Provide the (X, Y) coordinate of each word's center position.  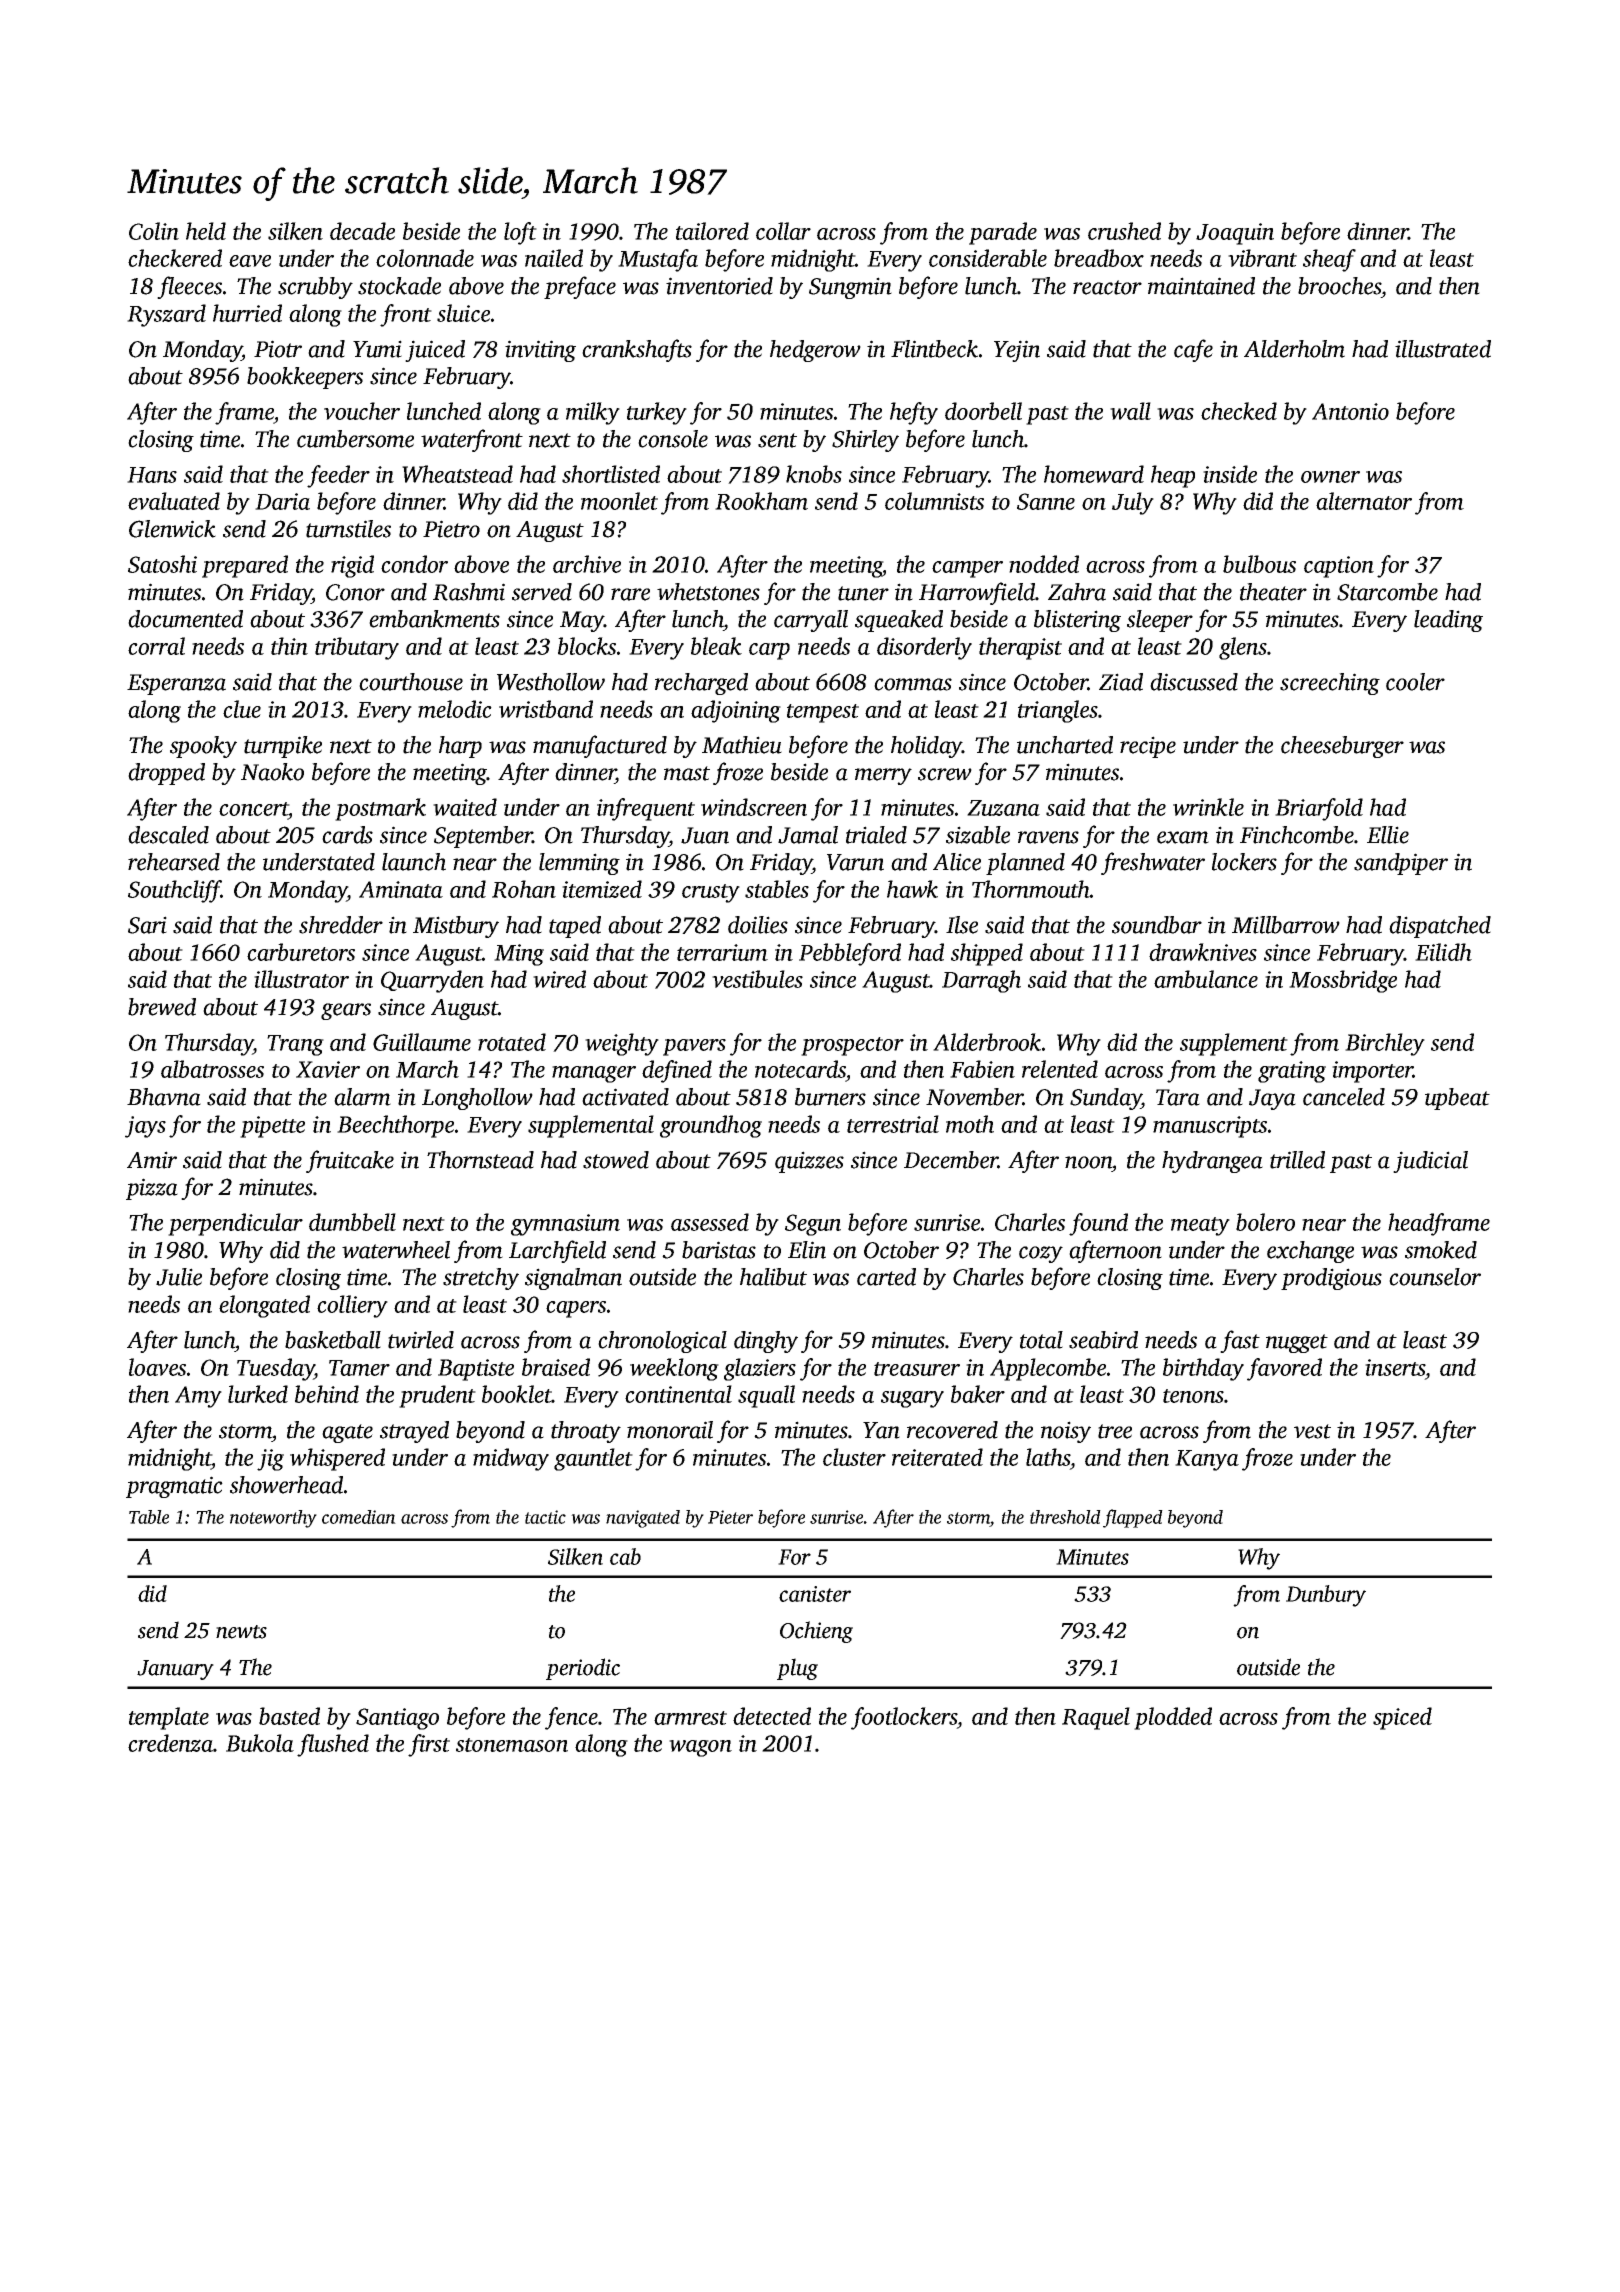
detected (772, 1716)
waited (465, 807)
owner (1330, 477)
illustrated (1443, 349)
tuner (863, 593)
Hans (152, 475)
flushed (333, 1745)
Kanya (1207, 1460)
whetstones (708, 592)
